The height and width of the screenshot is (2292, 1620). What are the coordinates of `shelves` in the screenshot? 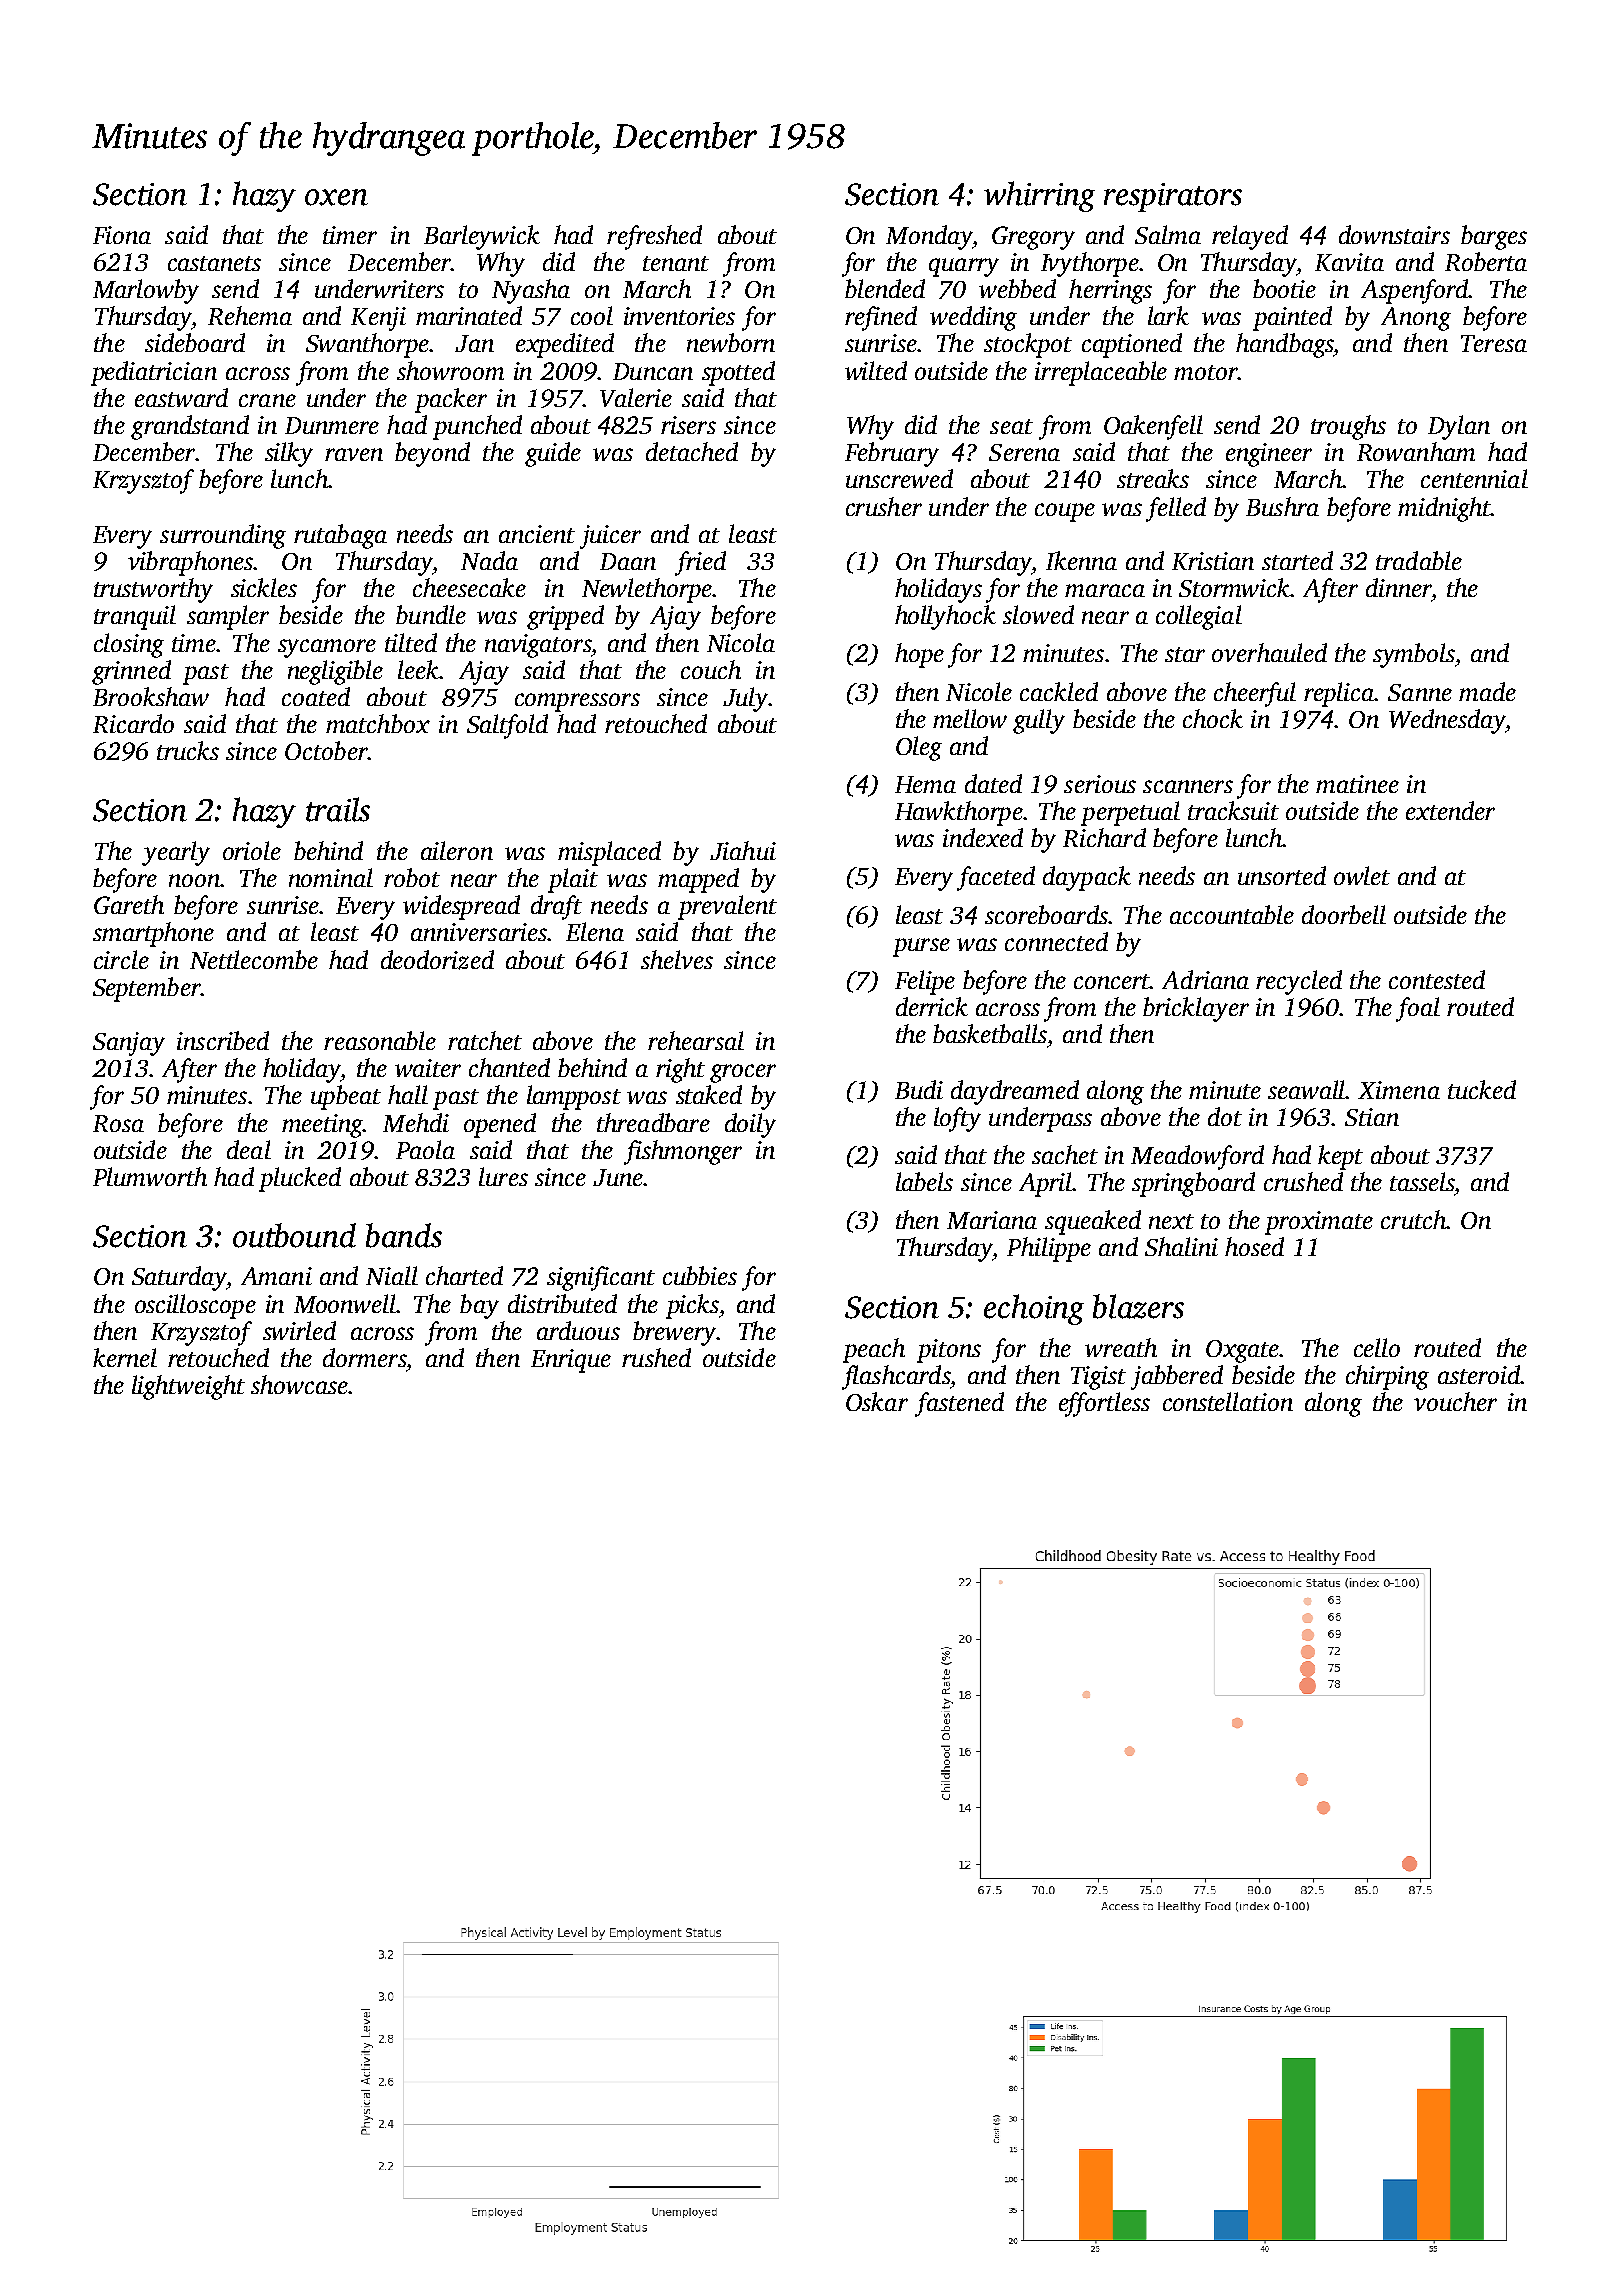 It's located at (677, 959).
